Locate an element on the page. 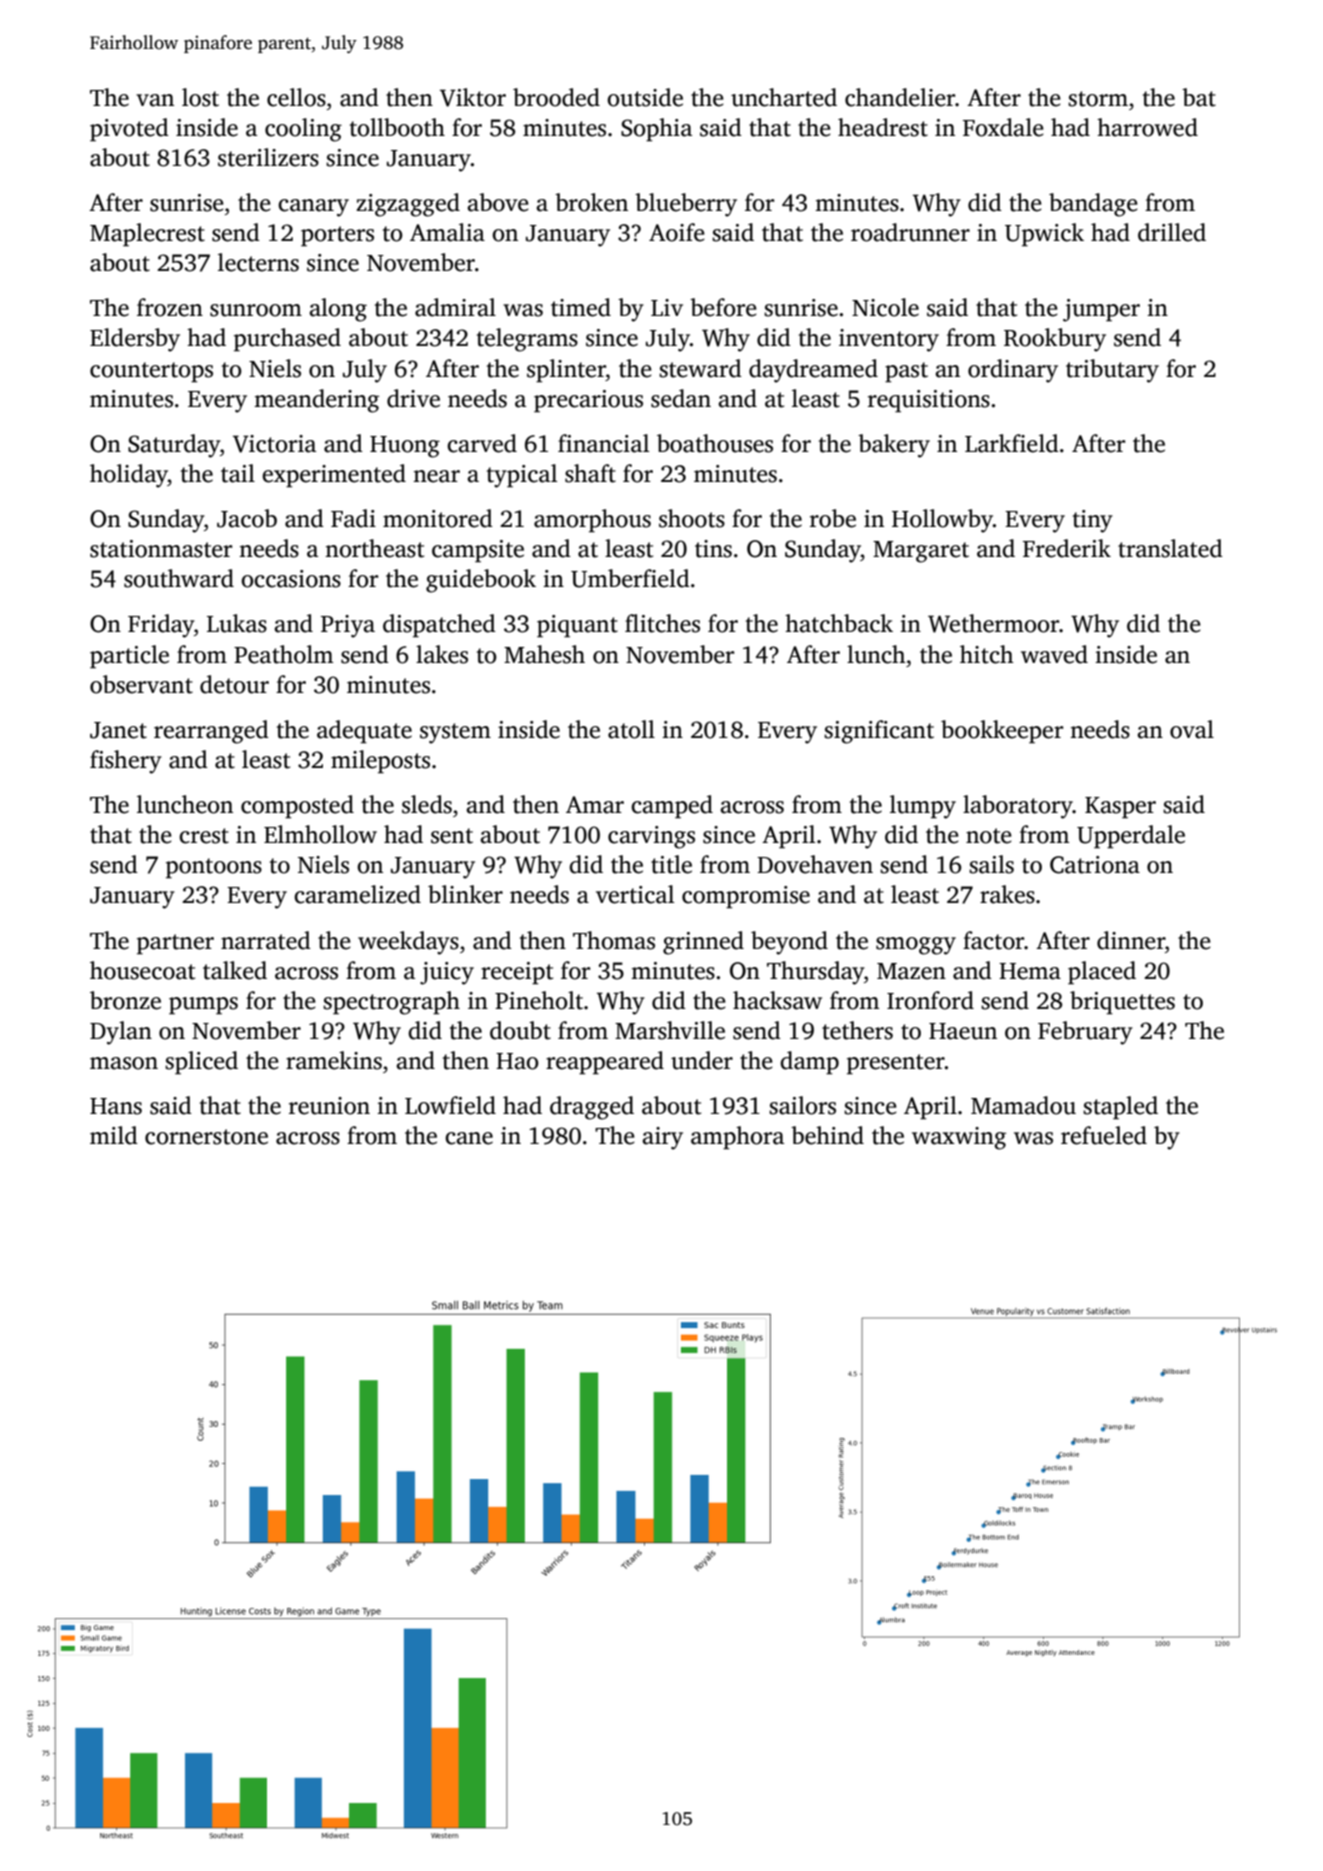  composted is located at coordinates (297, 807).
